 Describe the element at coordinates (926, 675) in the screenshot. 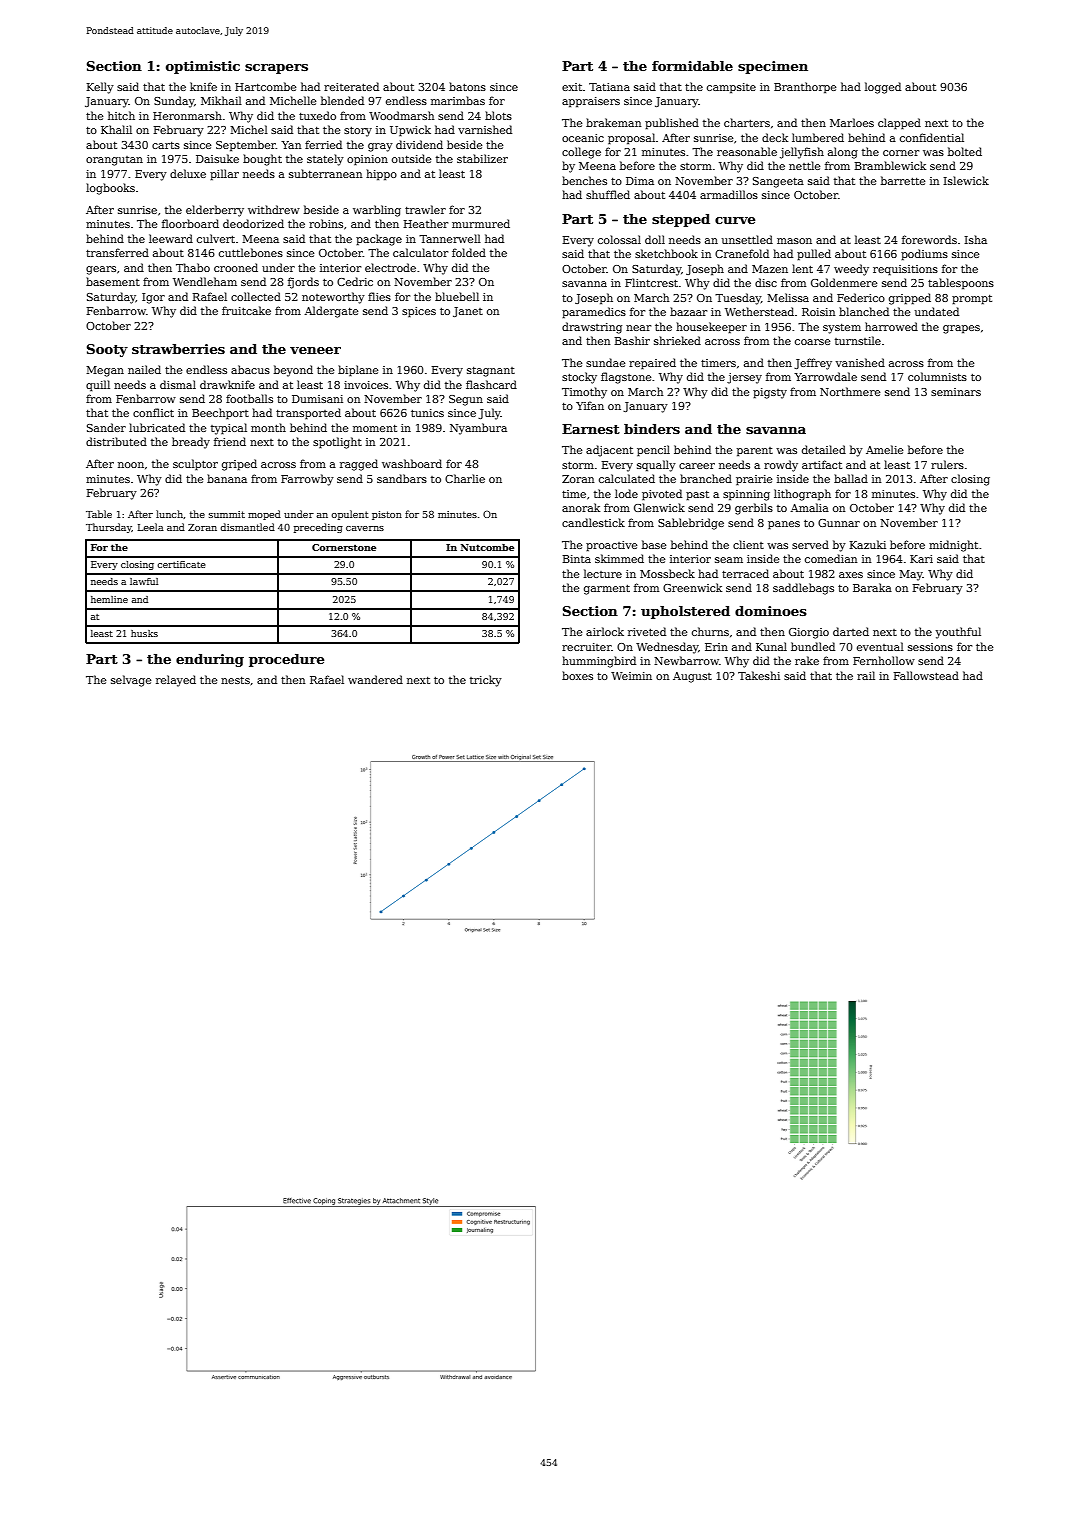

I see `Fallowstead` at that location.
